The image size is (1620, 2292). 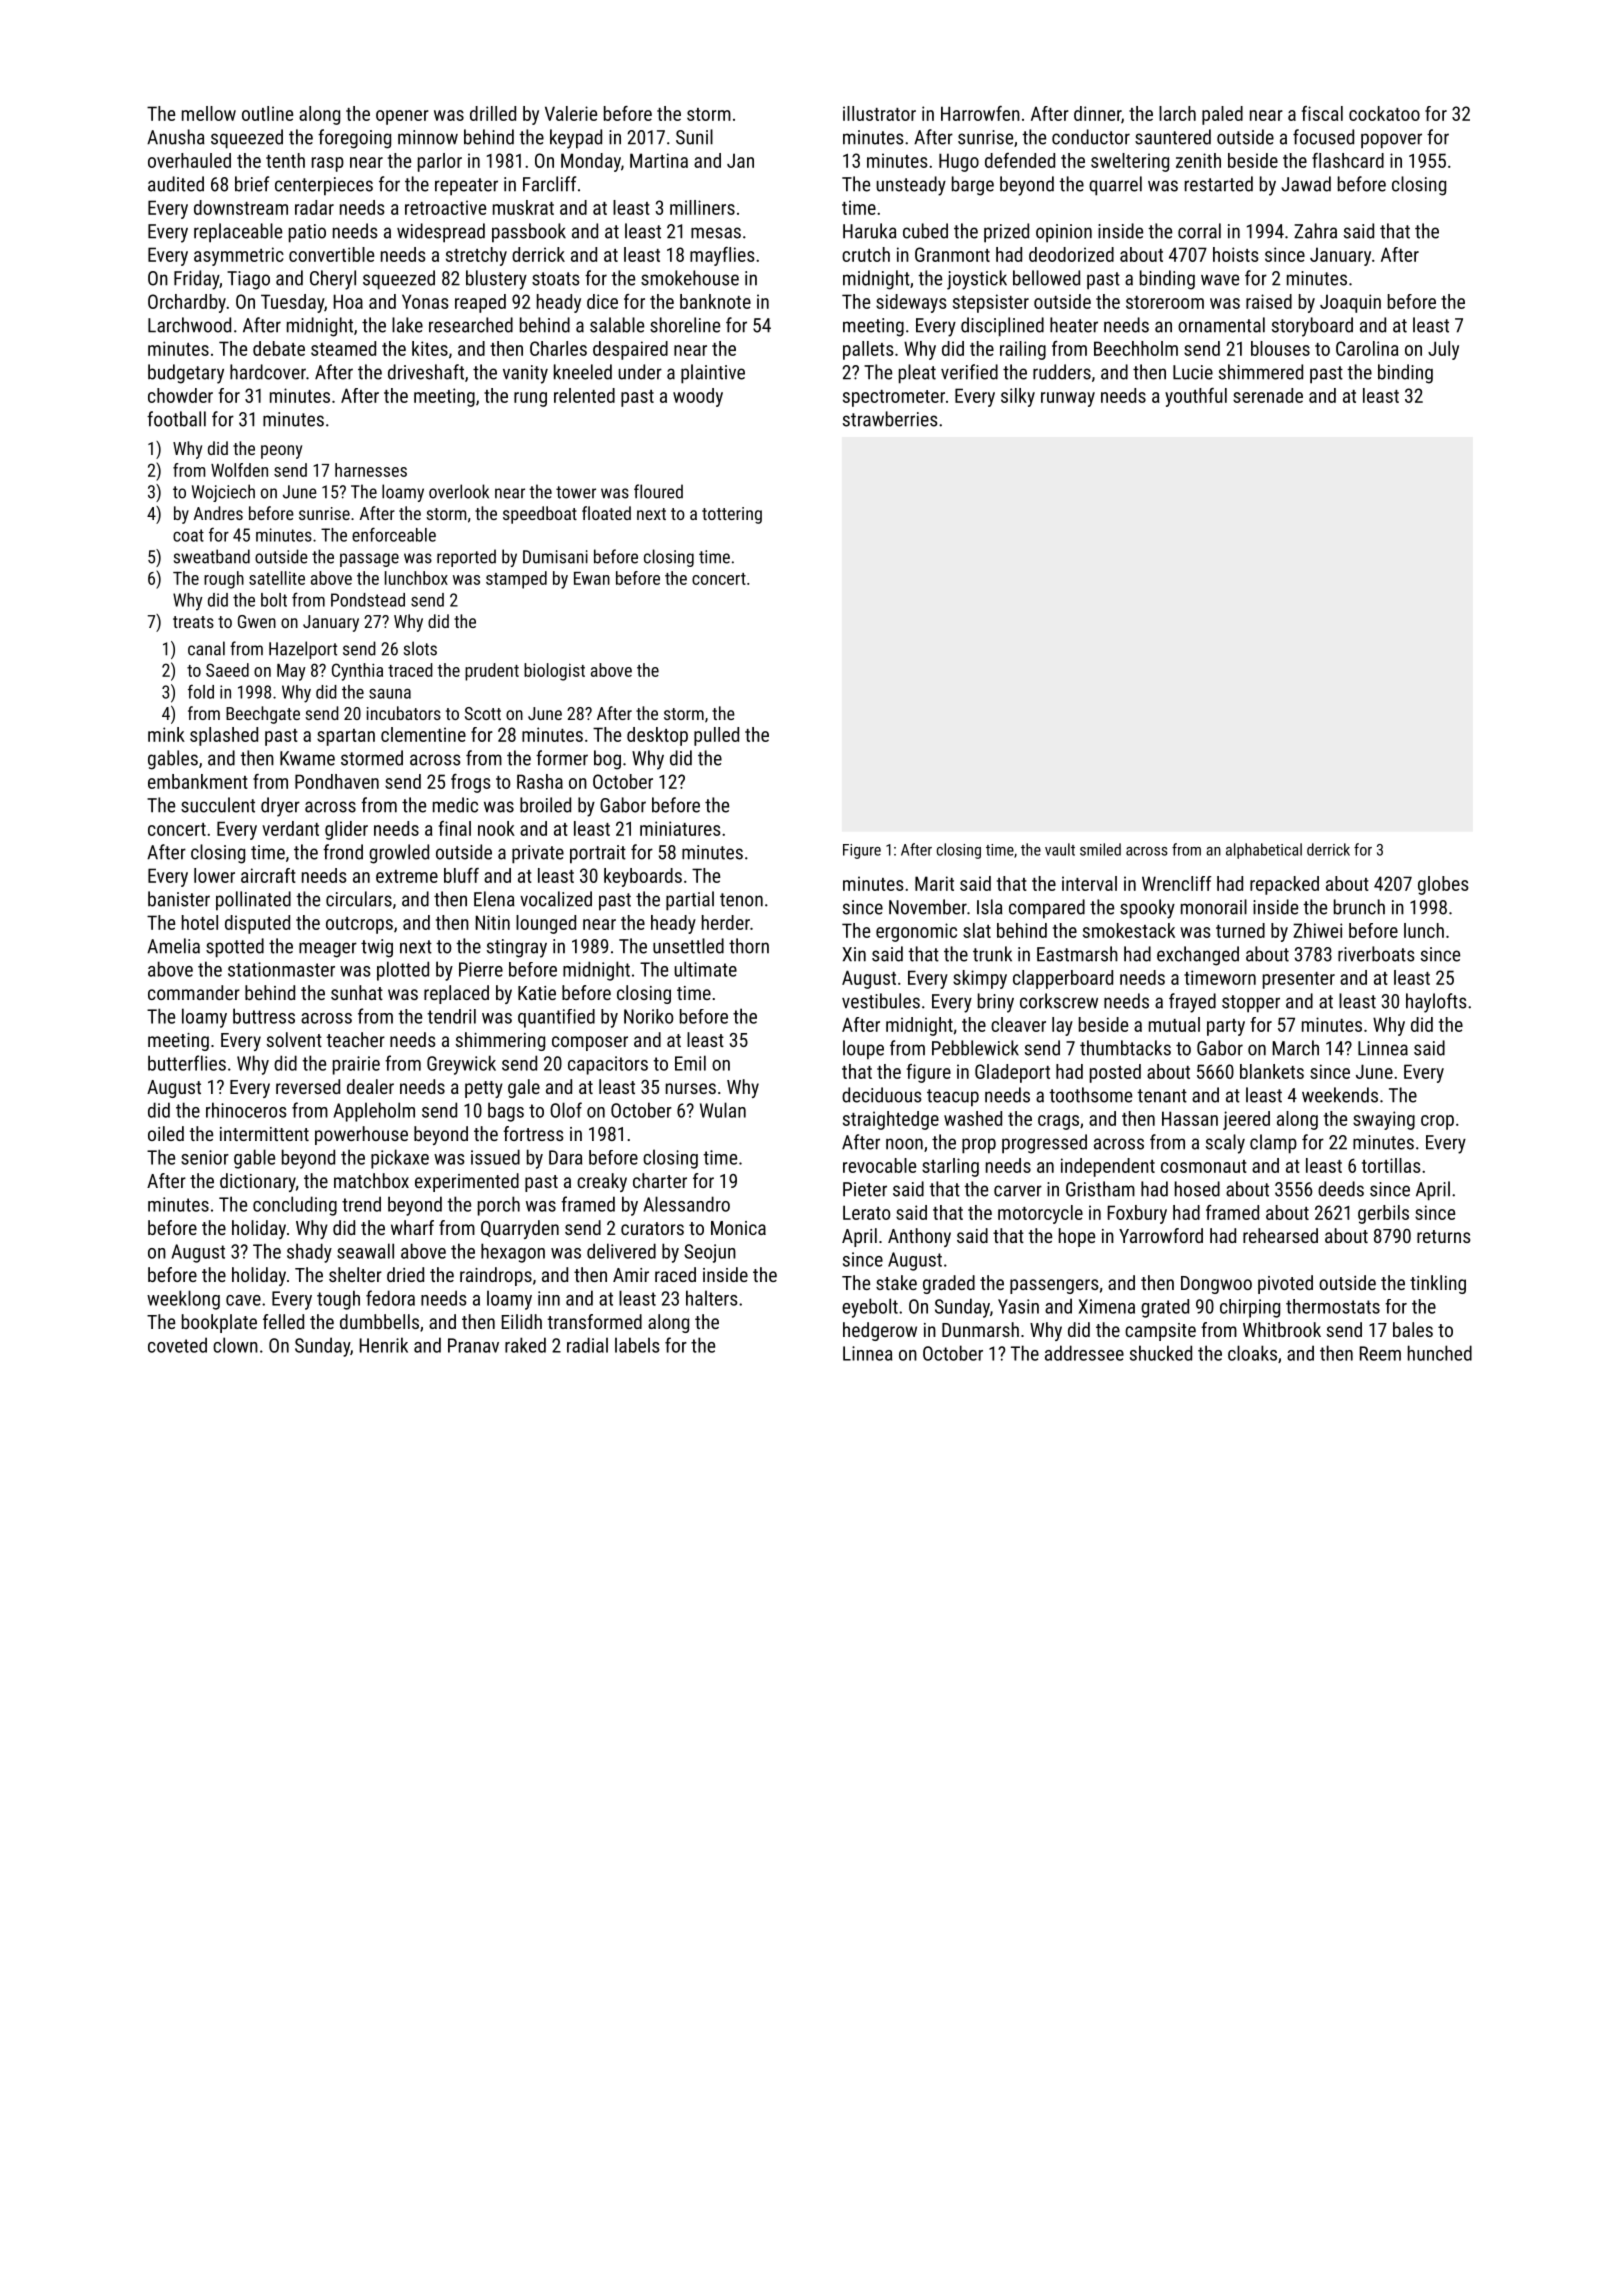 I want to click on deciduous, so click(x=882, y=1095).
